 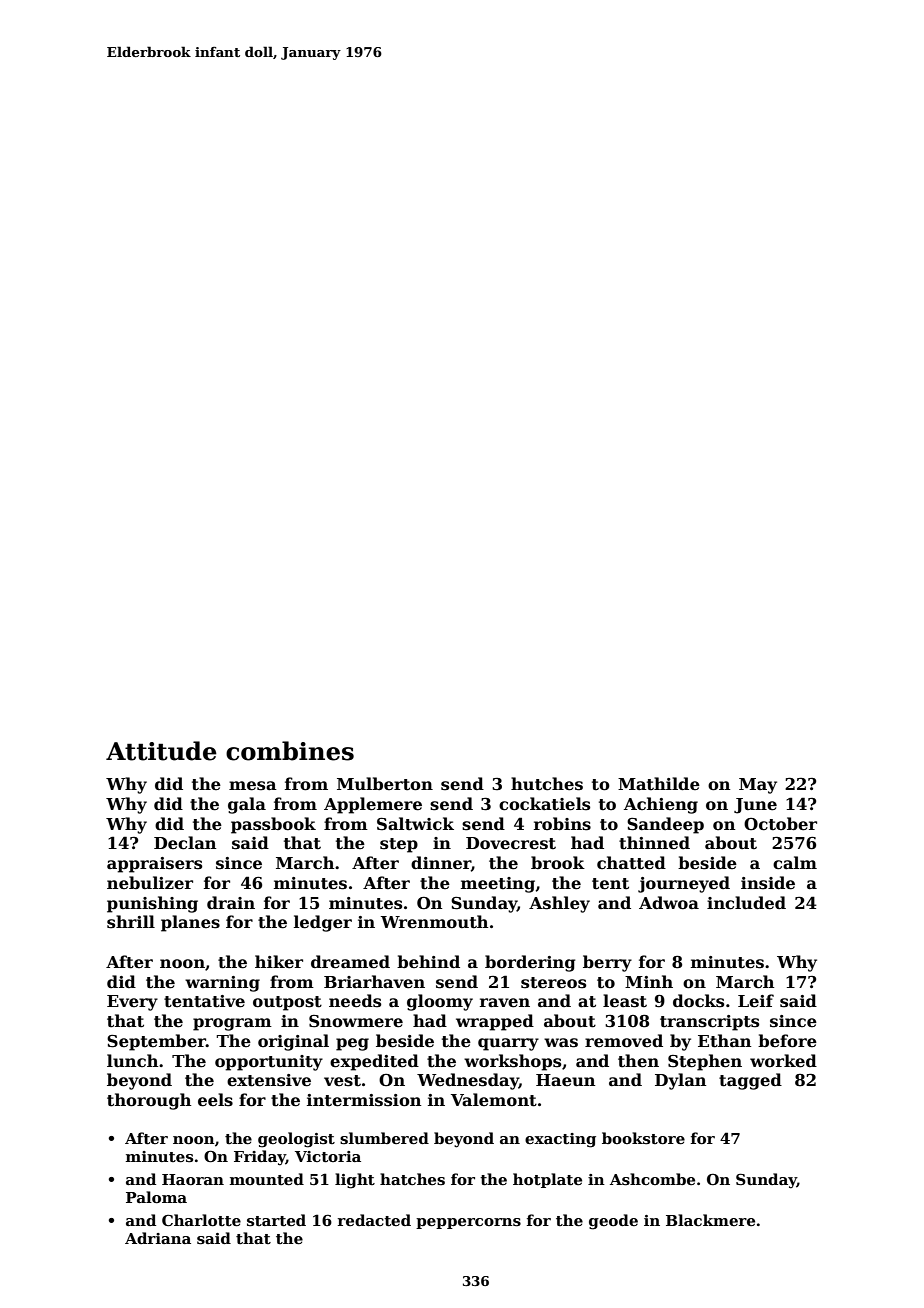 I want to click on before, so click(x=787, y=1041).
